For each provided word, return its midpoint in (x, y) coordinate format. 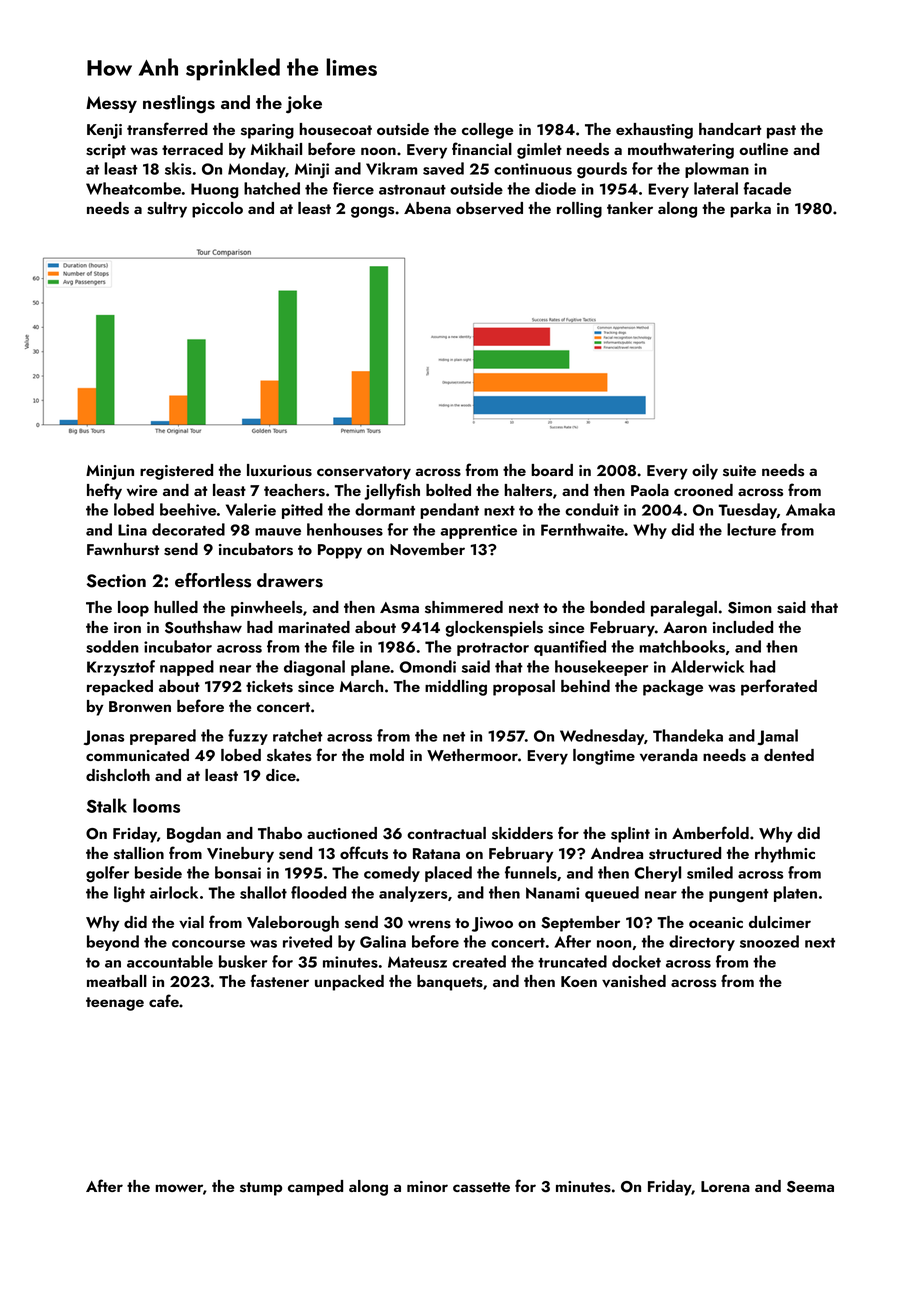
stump (261, 1189)
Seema (810, 1187)
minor (427, 1186)
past (781, 132)
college (487, 131)
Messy (111, 104)
